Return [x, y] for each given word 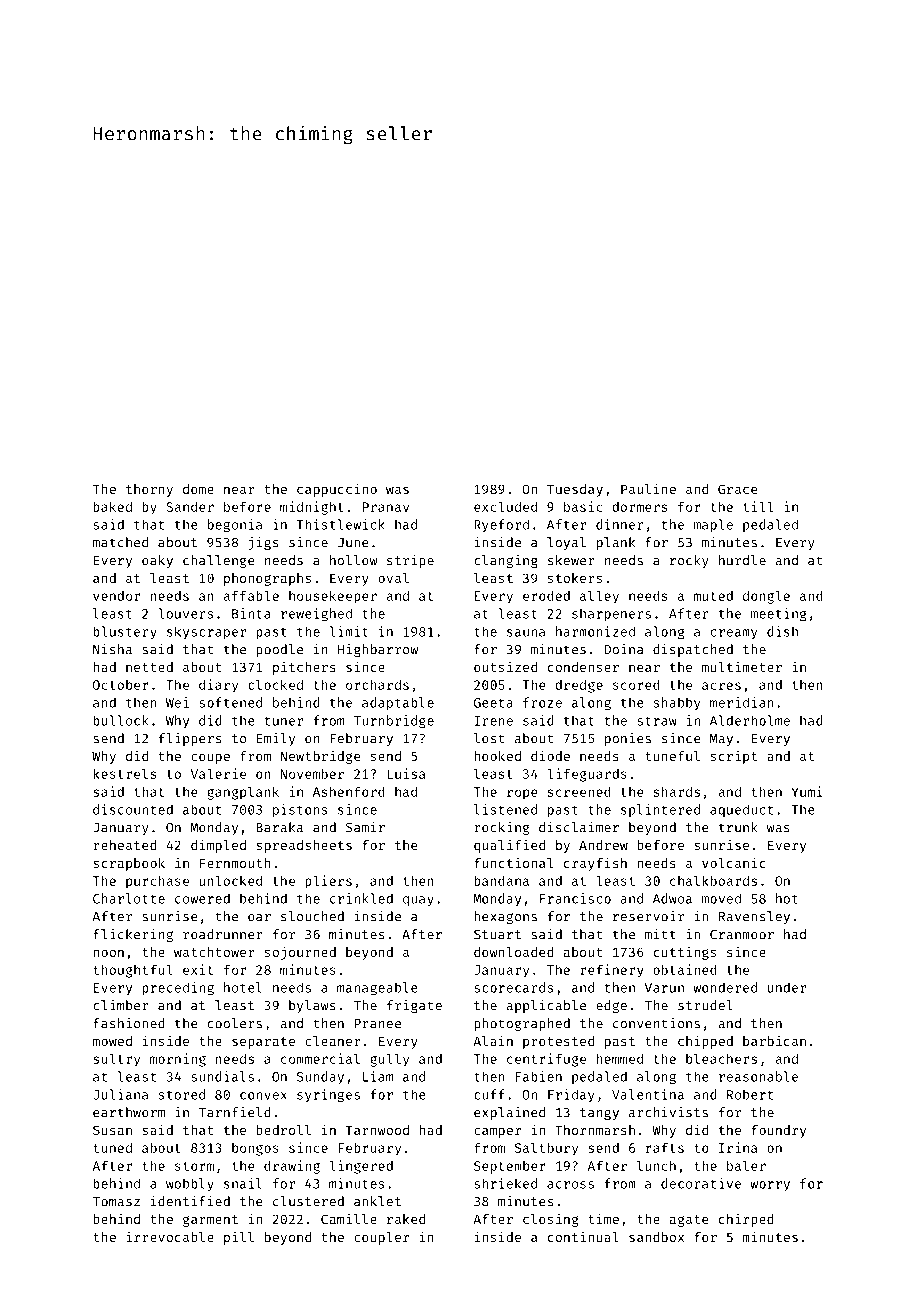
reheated [125, 845]
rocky [689, 561]
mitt [660, 934]
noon [108, 953]
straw [657, 721]
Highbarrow [378, 650]
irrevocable [170, 1236]
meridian [742, 702]
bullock [121, 720]
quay [418, 901]
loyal [566, 543]
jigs [263, 543]
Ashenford [349, 791]
